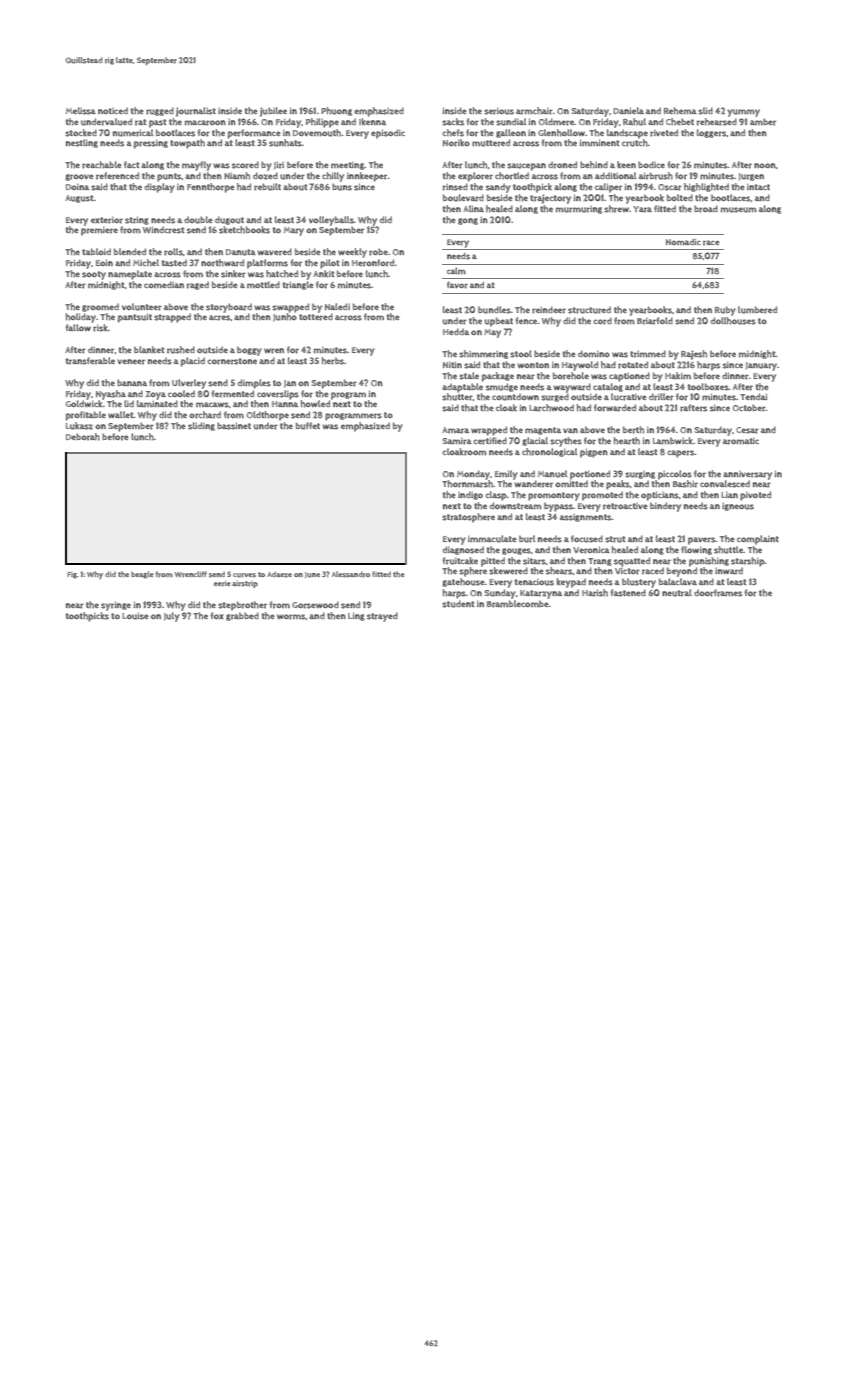  Describe the element at coordinates (603, 321) in the screenshot. I see `cord` at that location.
